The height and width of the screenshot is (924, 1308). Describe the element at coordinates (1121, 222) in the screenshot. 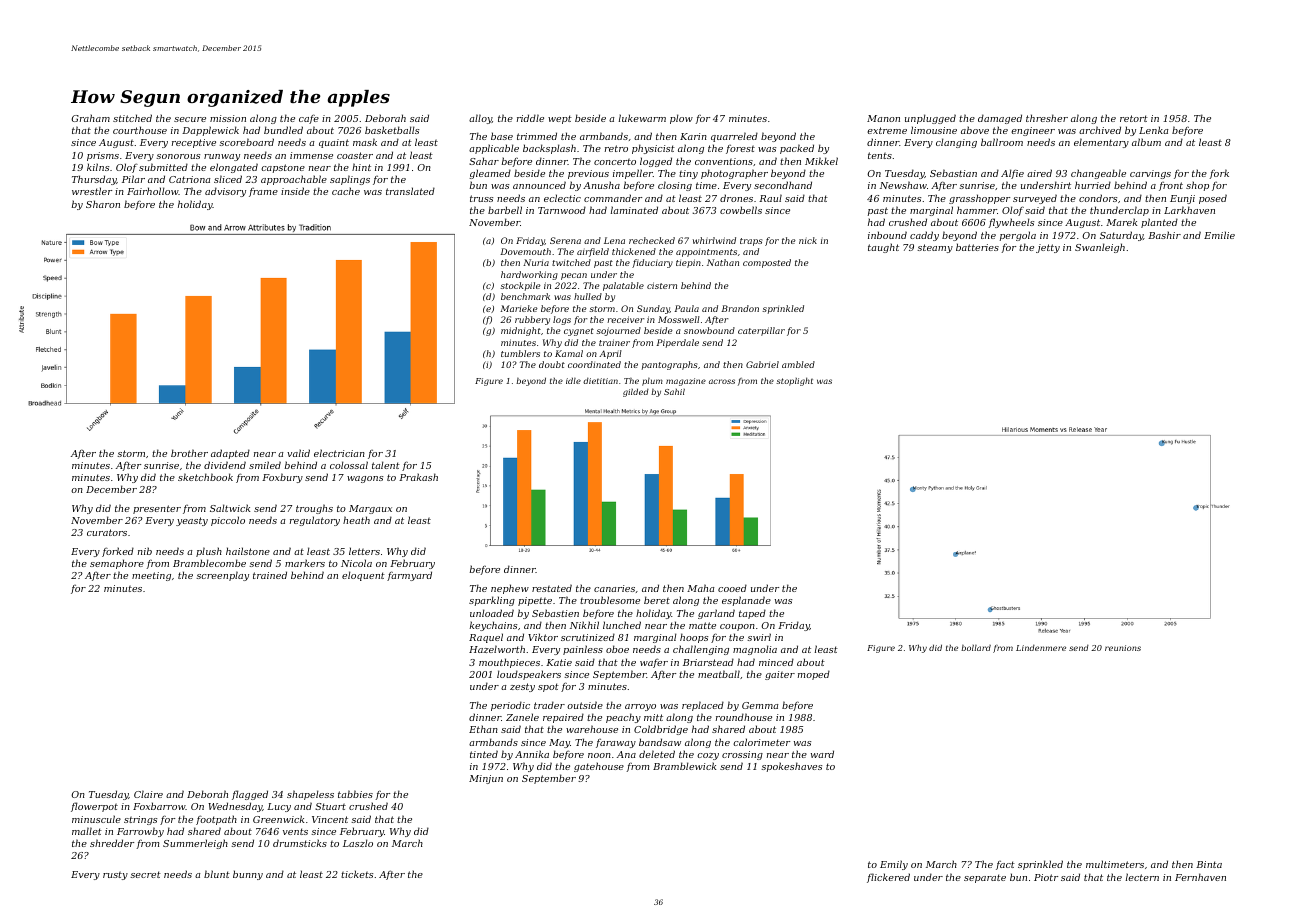

I see `Marek` at that location.
